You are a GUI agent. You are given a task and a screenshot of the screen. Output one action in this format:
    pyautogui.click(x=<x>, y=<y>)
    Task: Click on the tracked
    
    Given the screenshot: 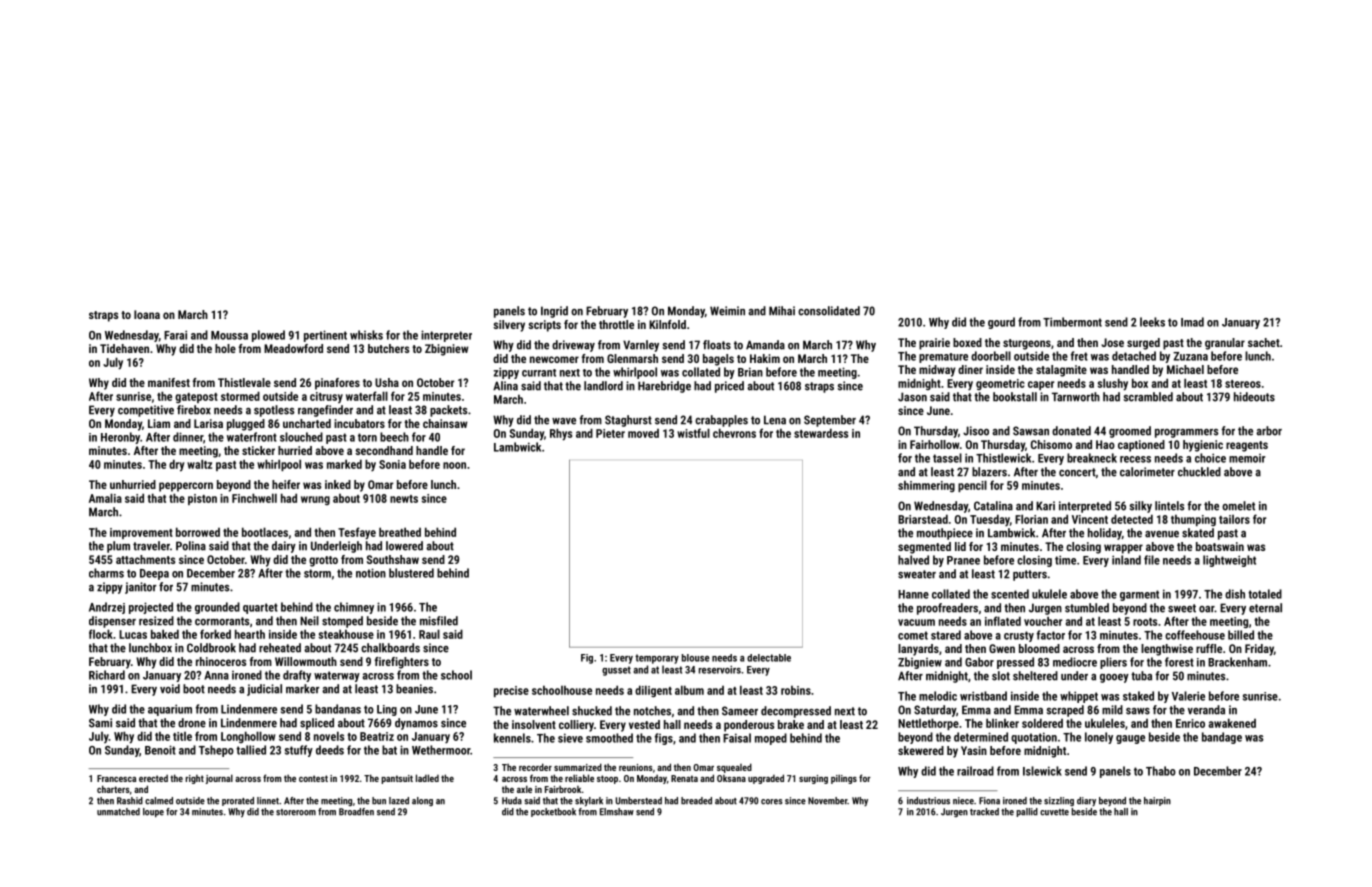 What is the action you would take?
    pyautogui.click(x=984, y=812)
